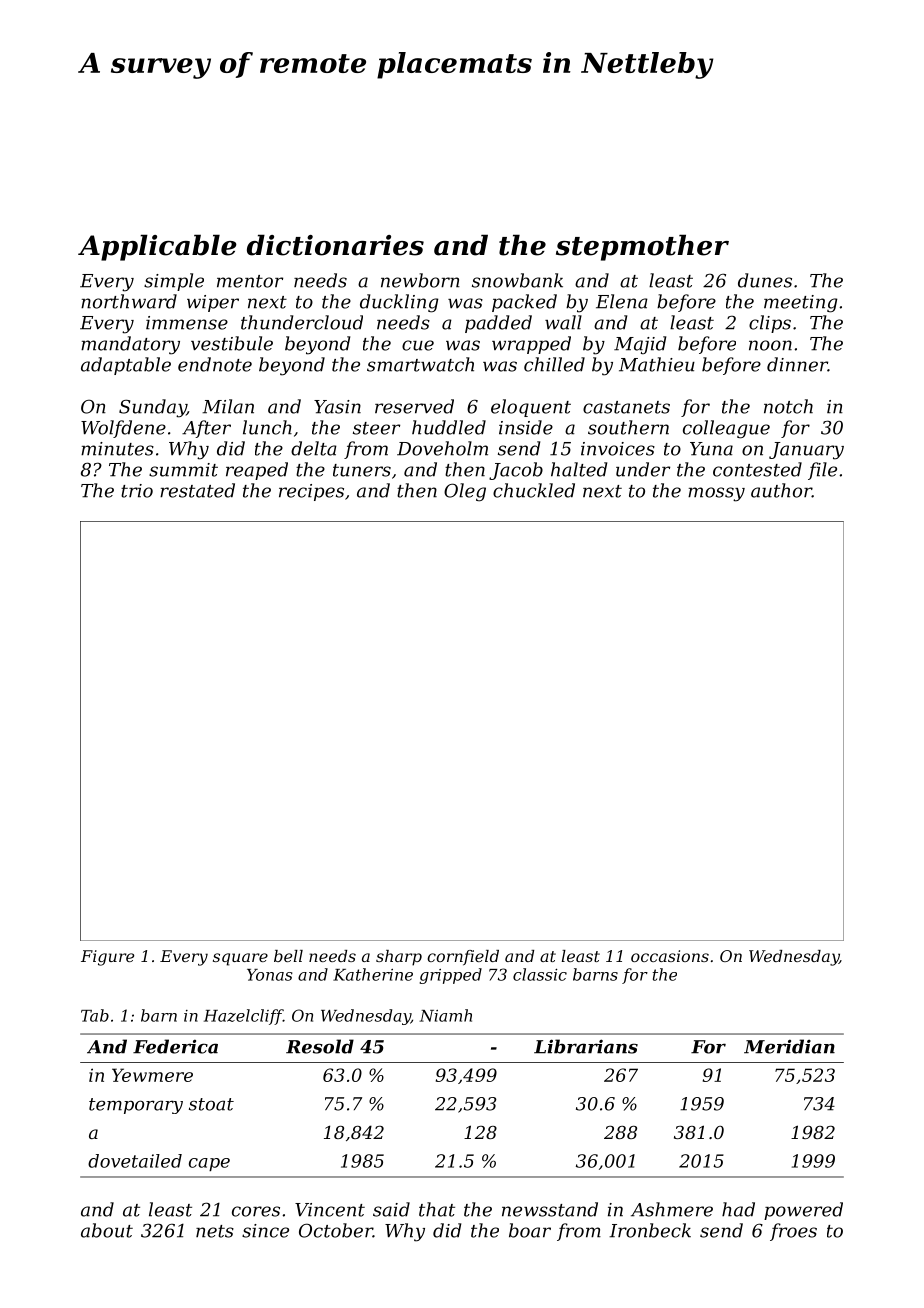 The height and width of the document is (1308, 924). What do you see at coordinates (670, 956) in the document?
I see `occasions` at bounding box center [670, 956].
